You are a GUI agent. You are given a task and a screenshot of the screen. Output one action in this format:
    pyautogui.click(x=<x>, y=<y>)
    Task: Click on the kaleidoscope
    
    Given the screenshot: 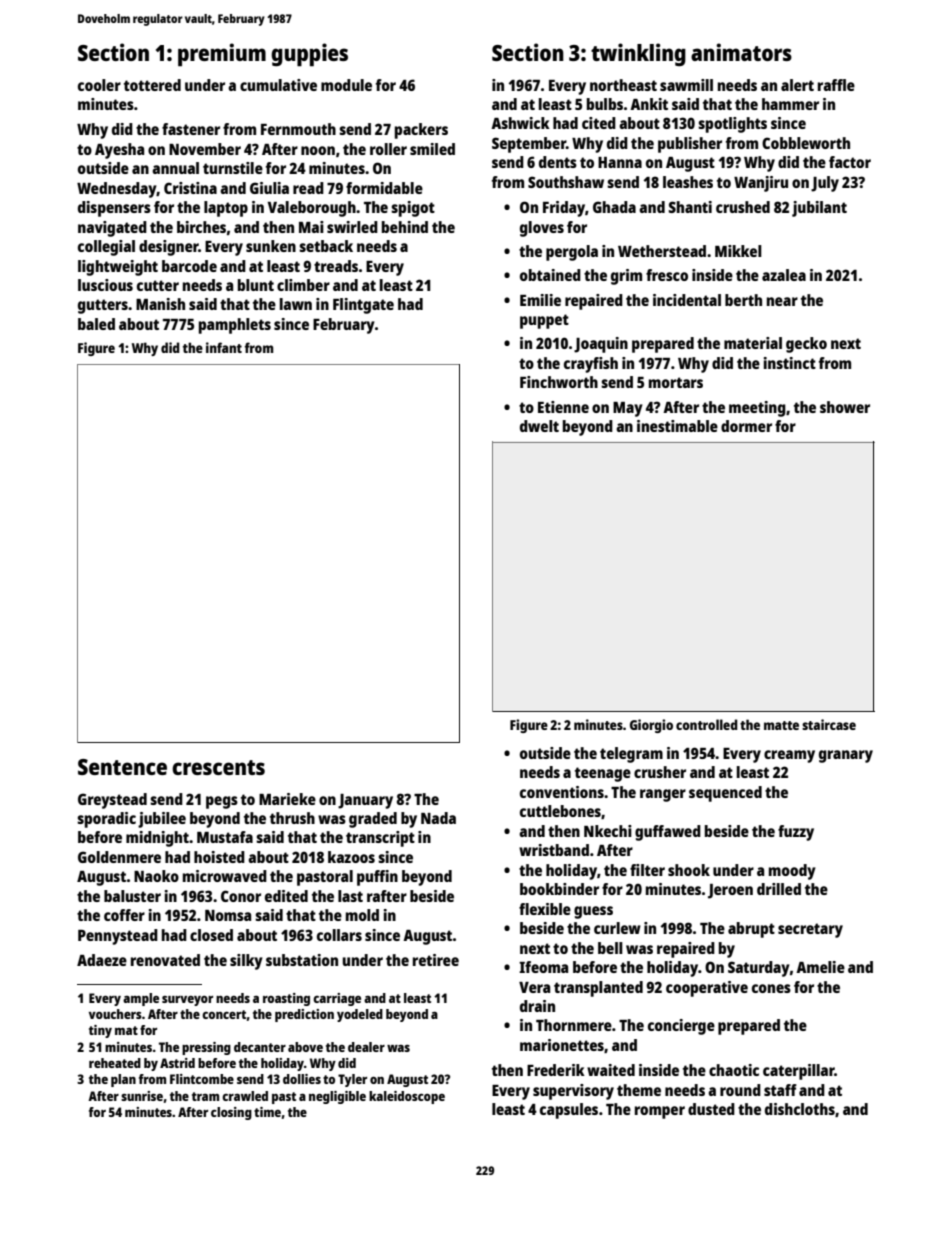 What is the action you would take?
    pyautogui.click(x=407, y=1097)
